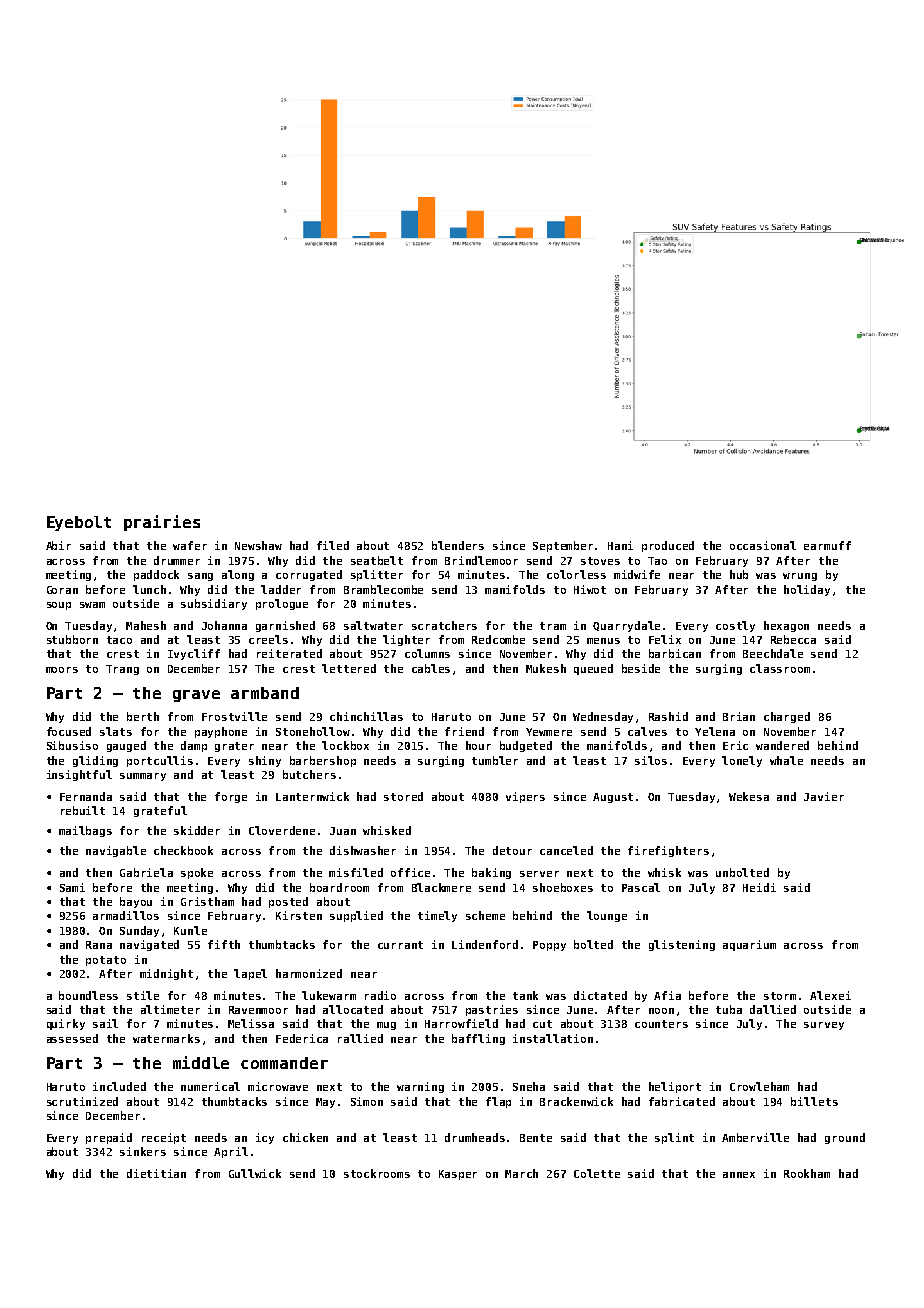 This screenshot has height=1308, width=924. I want to click on prairies, so click(162, 523).
